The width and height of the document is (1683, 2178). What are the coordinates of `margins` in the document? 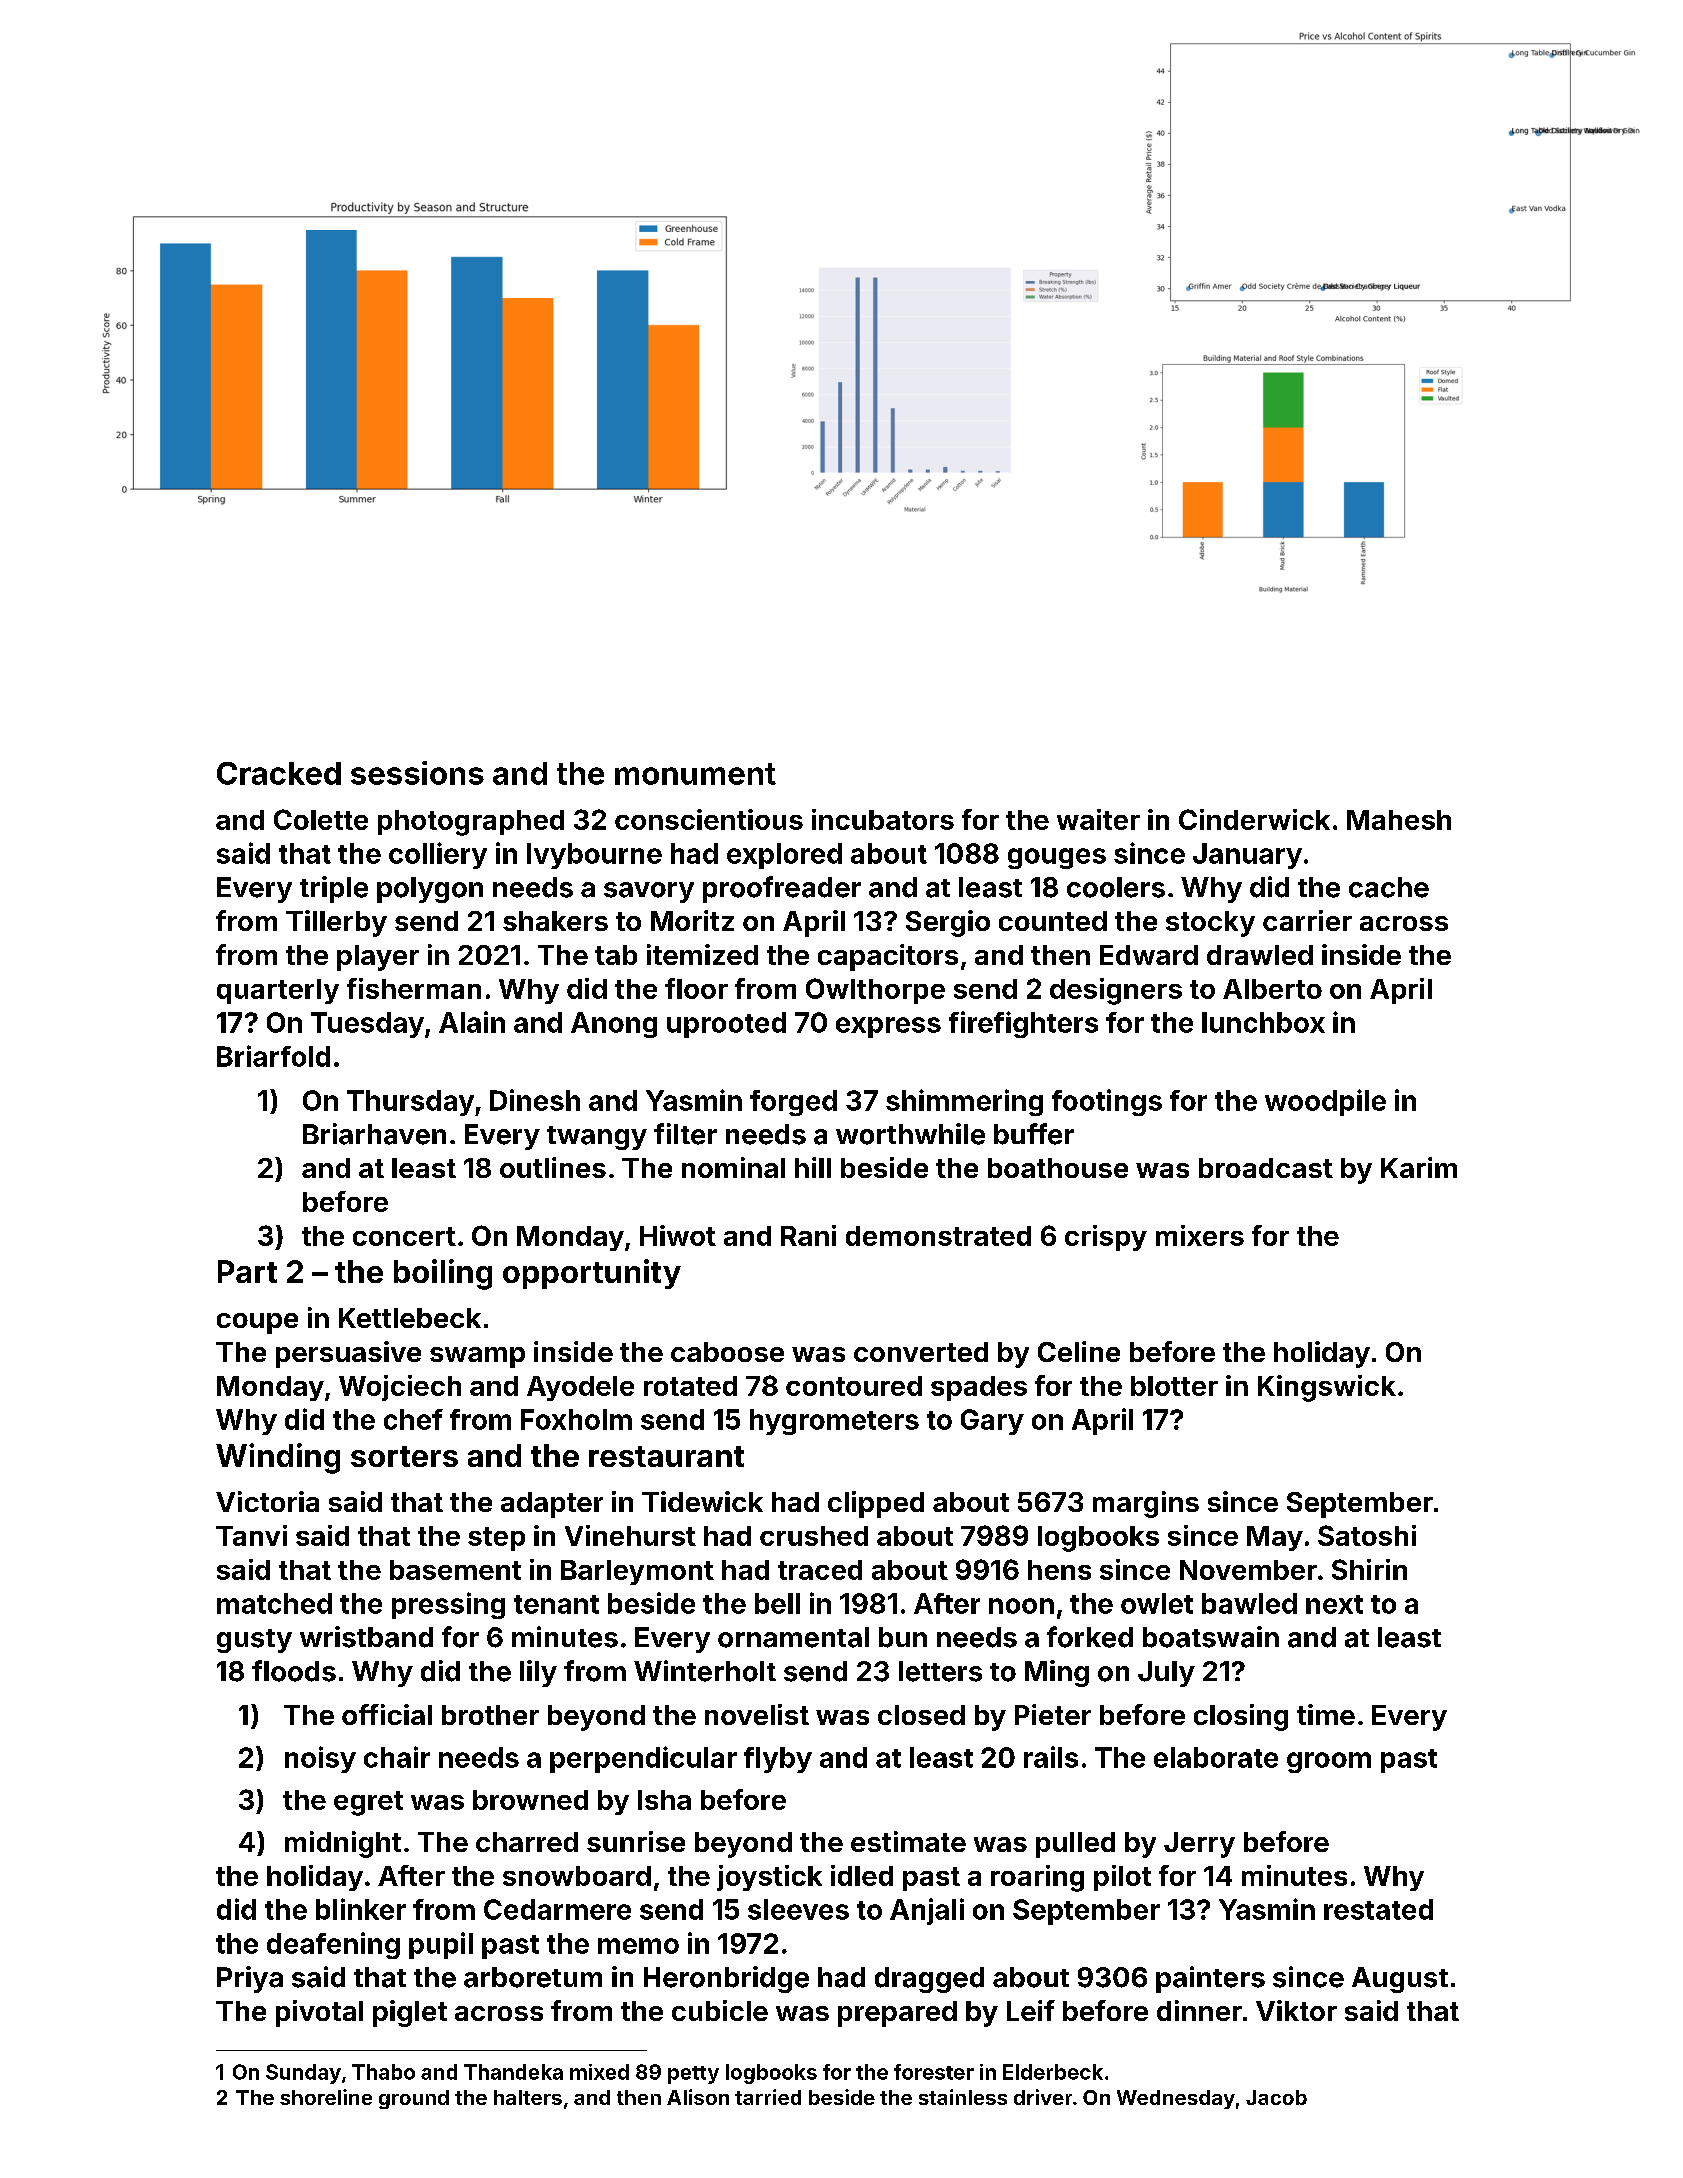 It's located at (1146, 1504).
